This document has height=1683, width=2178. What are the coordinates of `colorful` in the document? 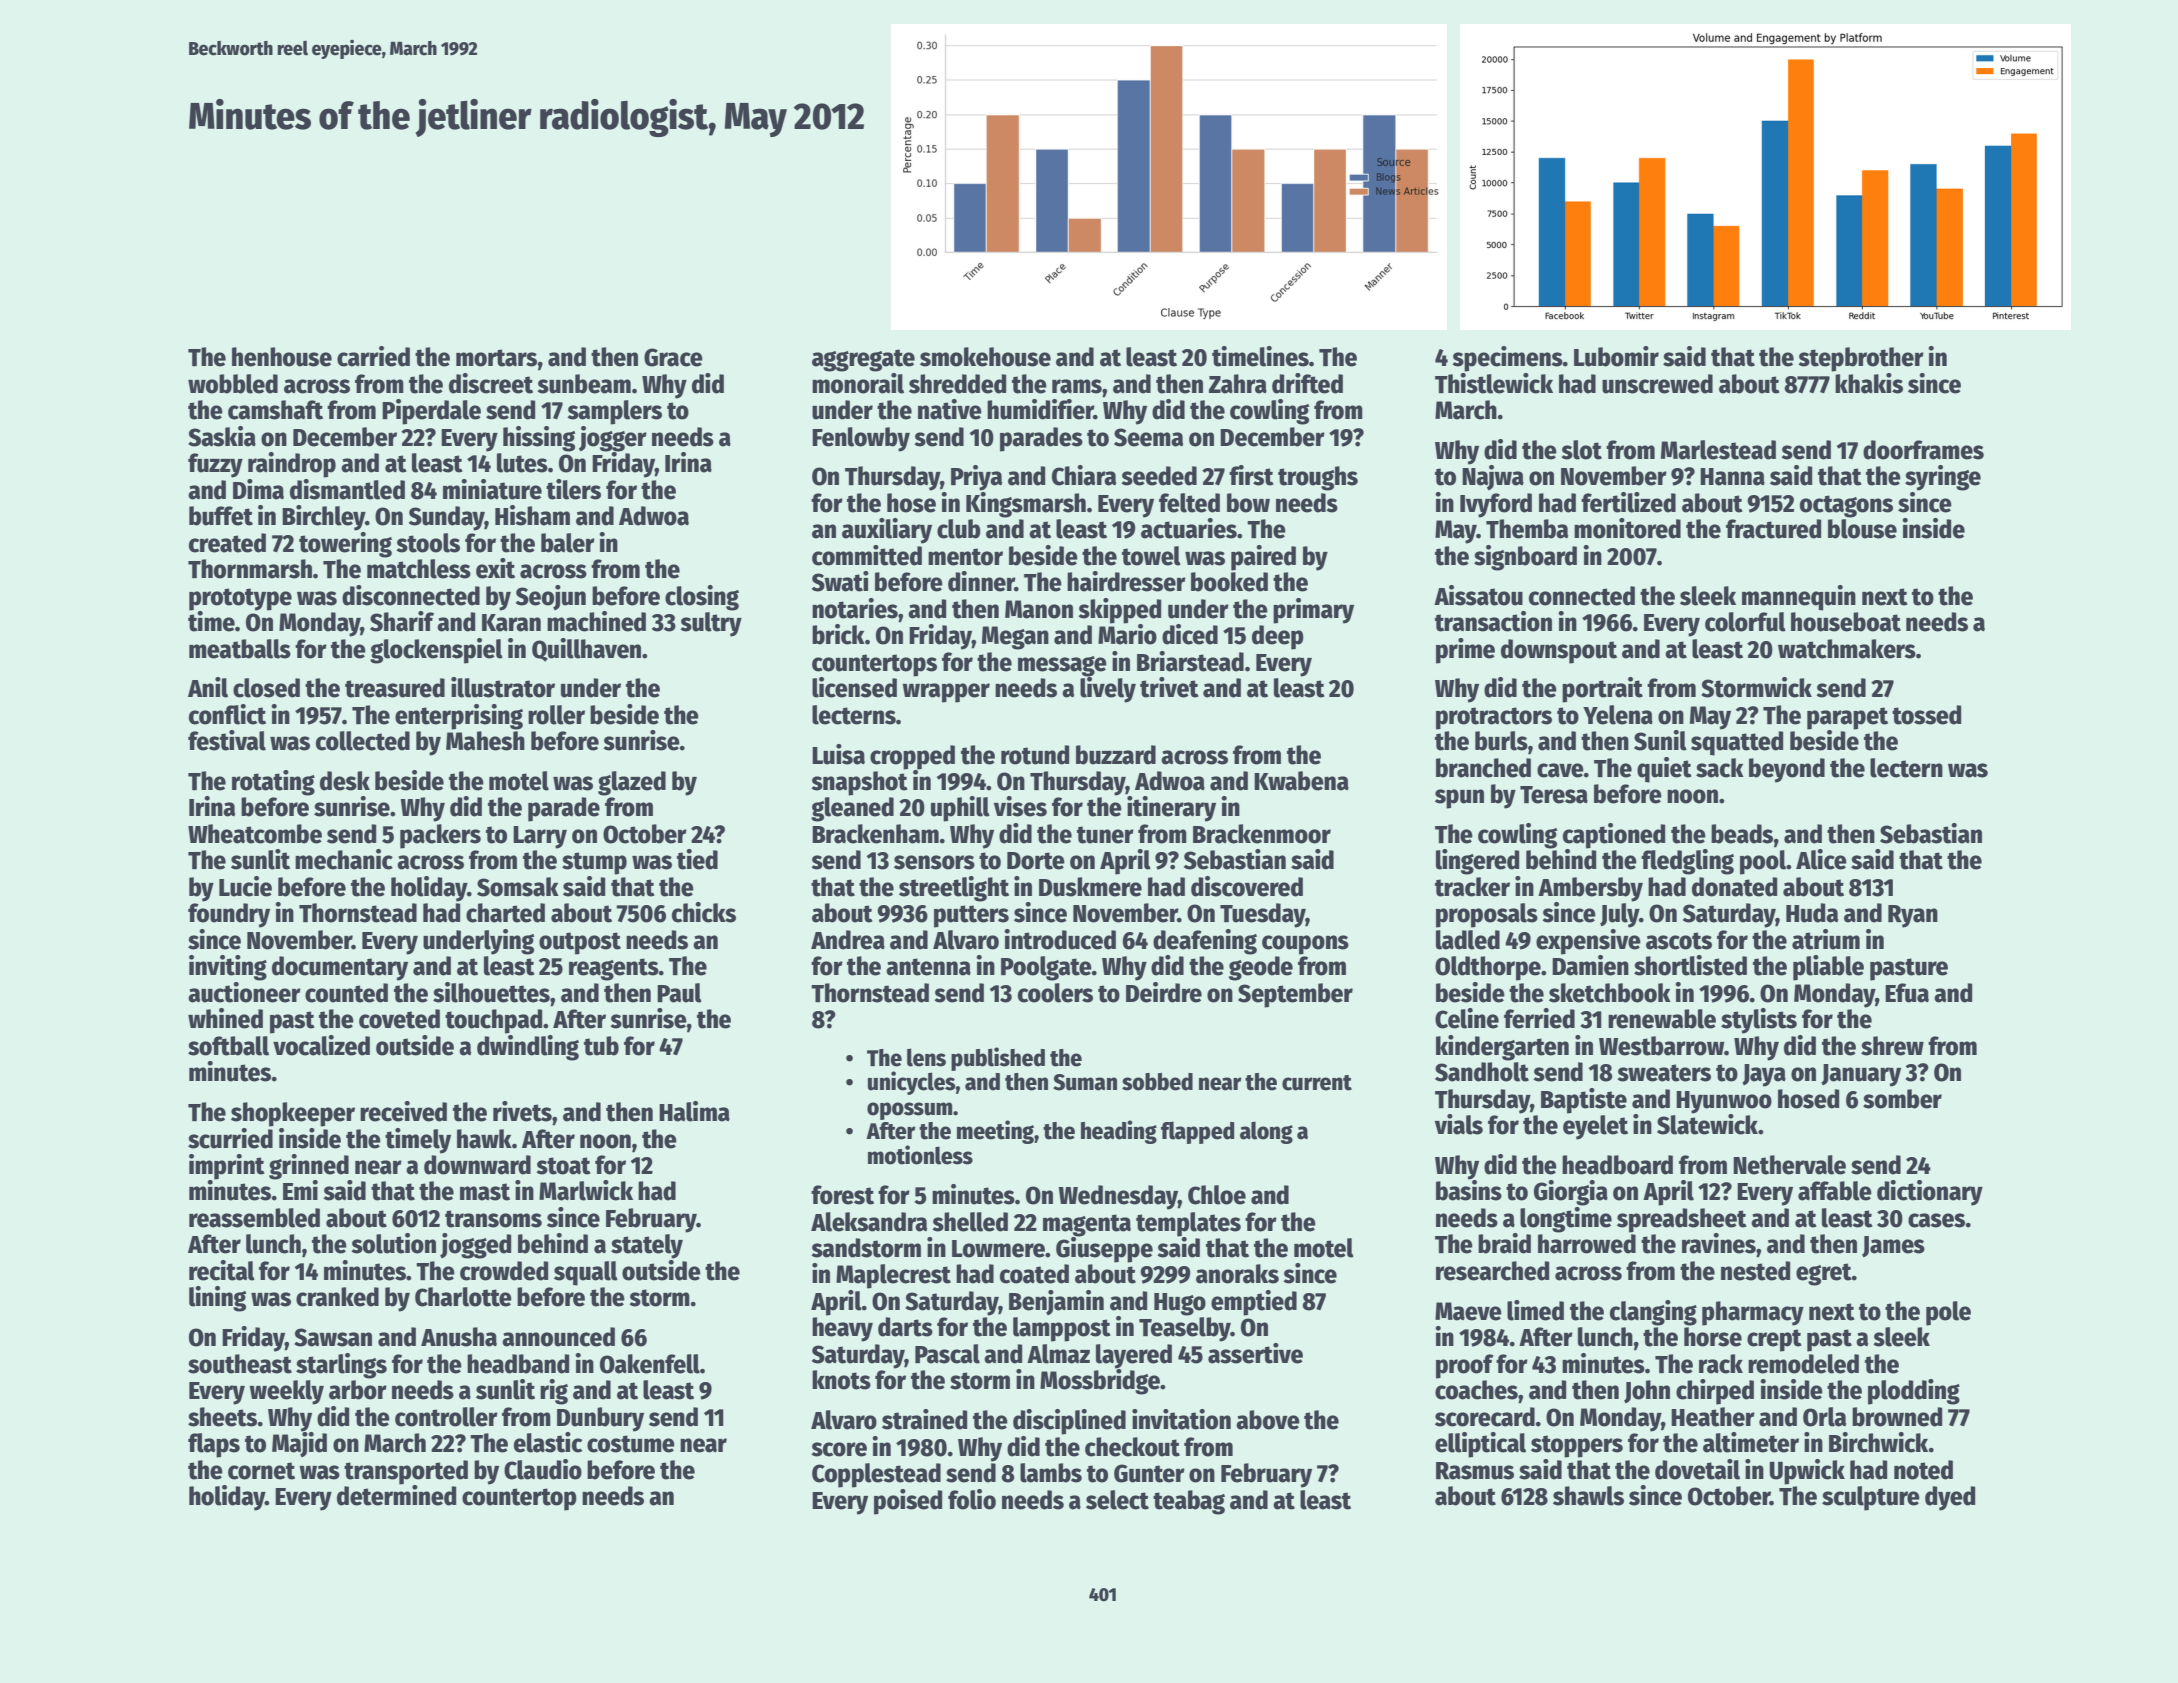 It's located at (1745, 622).
